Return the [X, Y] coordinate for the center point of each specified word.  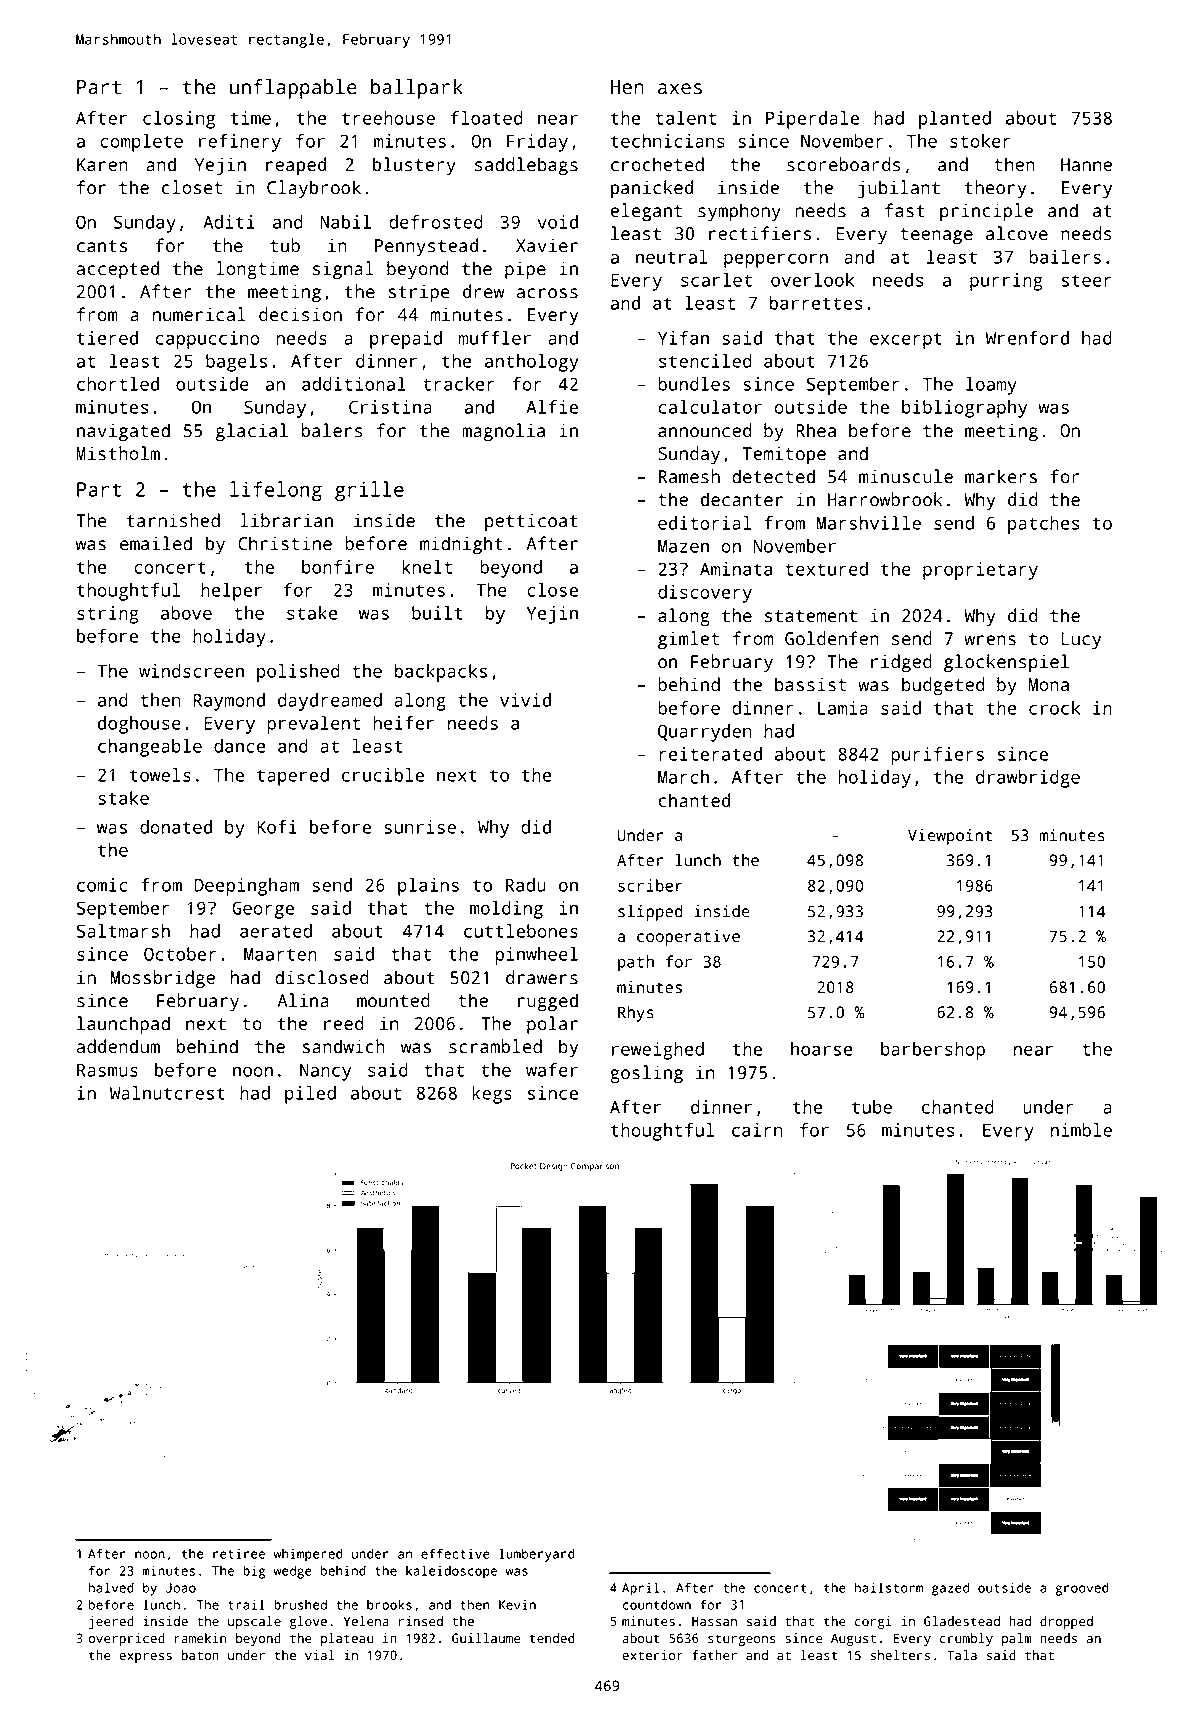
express [145, 1658]
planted [955, 120]
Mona [1049, 685]
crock [1054, 708]
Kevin [517, 1604]
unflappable [293, 89]
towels [160, 775]
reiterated [710, 754]
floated [487, 118]
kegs [492, 1095]
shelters [900, 1655]
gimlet [688, 640]
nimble [1081, 1130]
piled [310, 1095]
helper [231, 592]
